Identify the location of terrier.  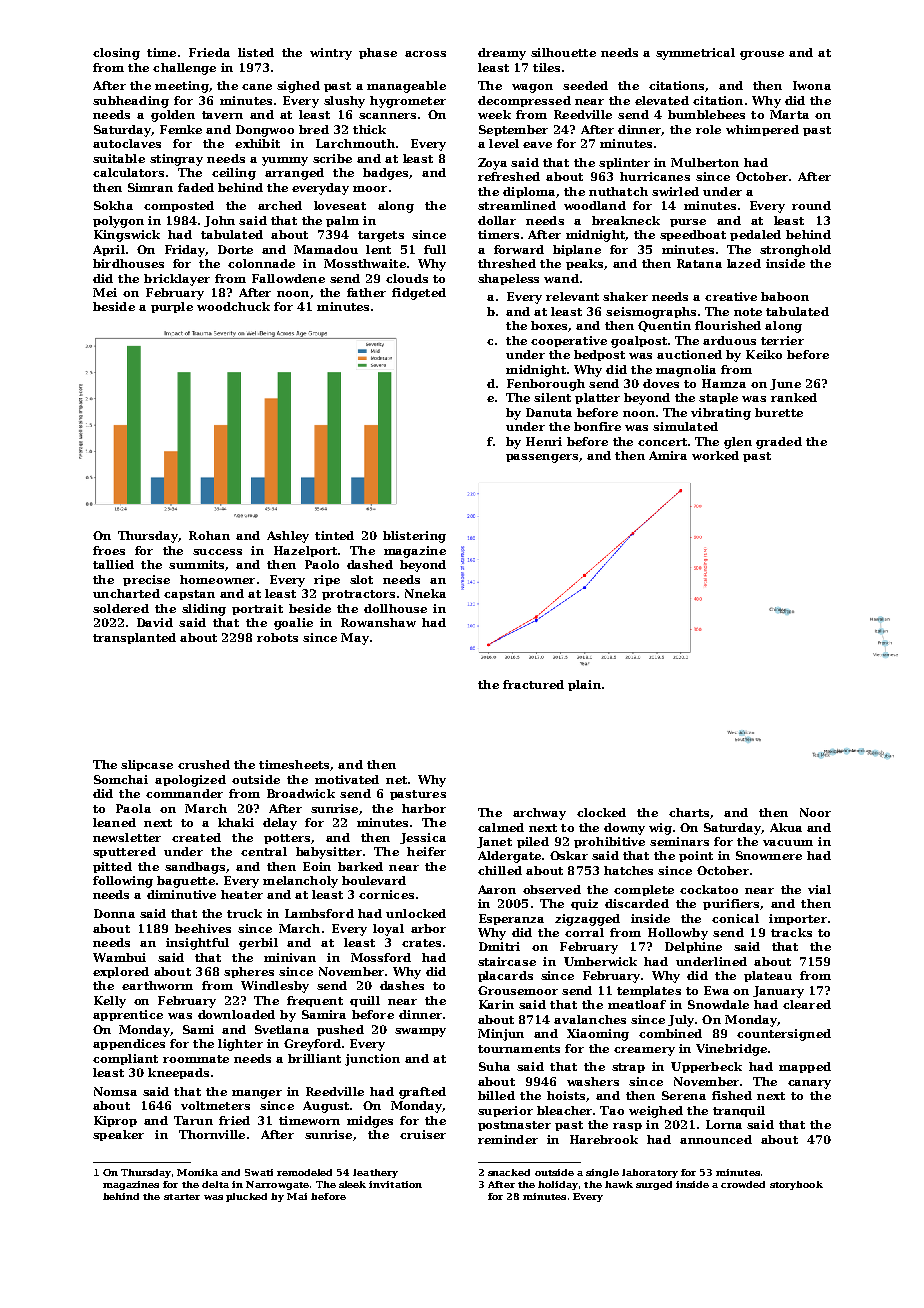
(782, 340).
